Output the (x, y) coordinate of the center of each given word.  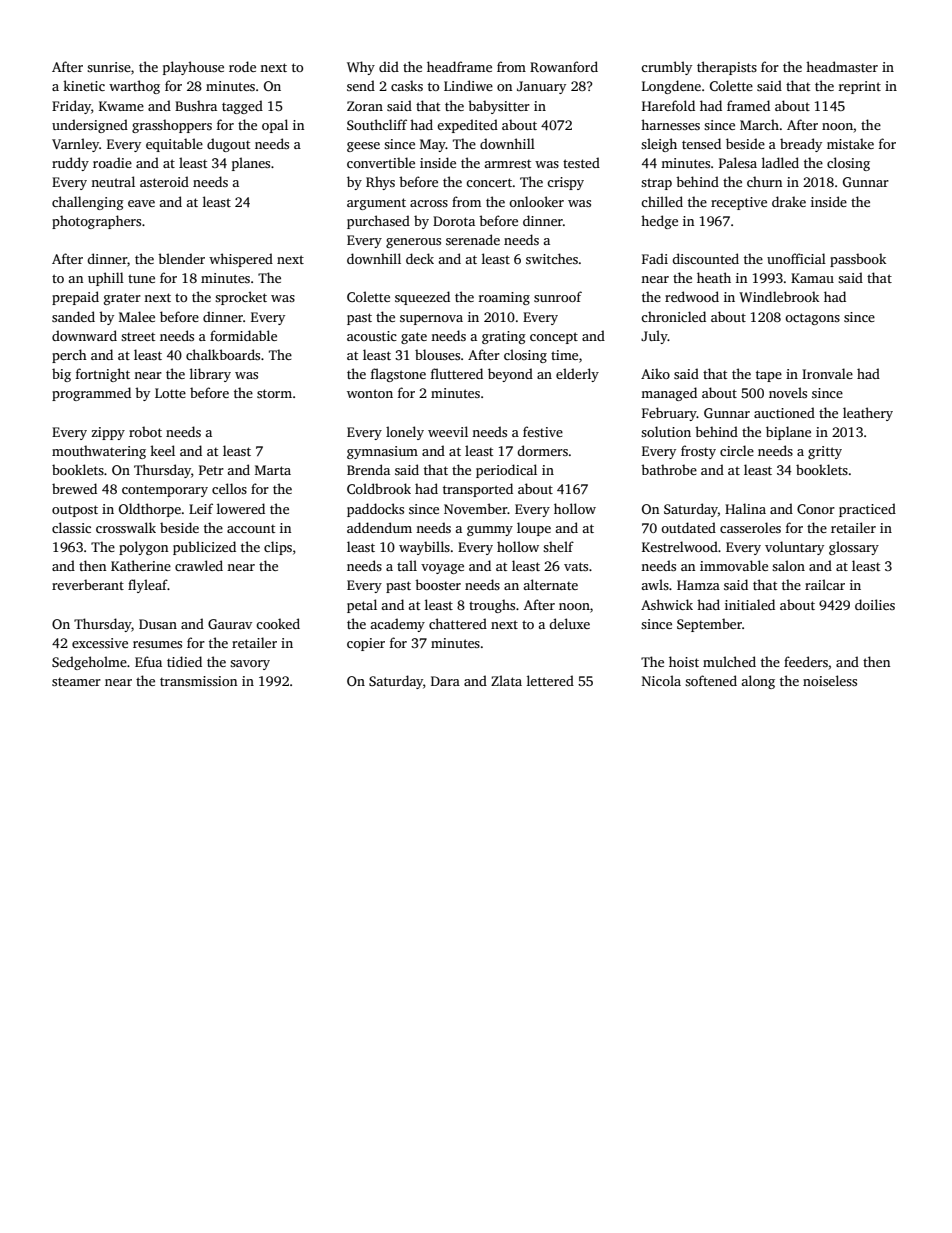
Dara (445, 681)
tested (581, 162)
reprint (860, 87)
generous (413, 243)
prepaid (75, 298)
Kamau (812, 278)
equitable (174, 145)
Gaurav (230, 624)
